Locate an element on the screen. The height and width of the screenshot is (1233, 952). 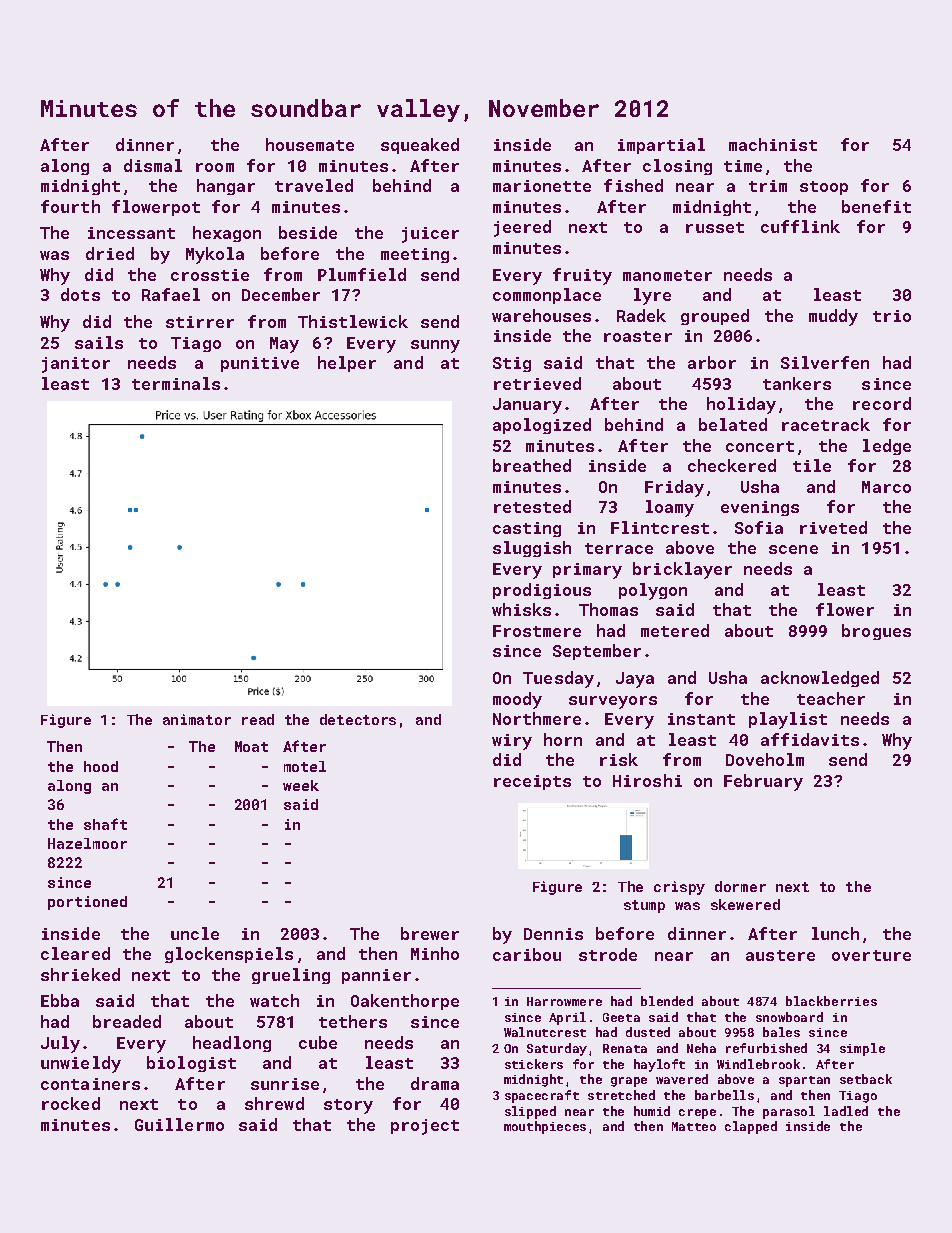
animator is located at coordinates (197, 719).
